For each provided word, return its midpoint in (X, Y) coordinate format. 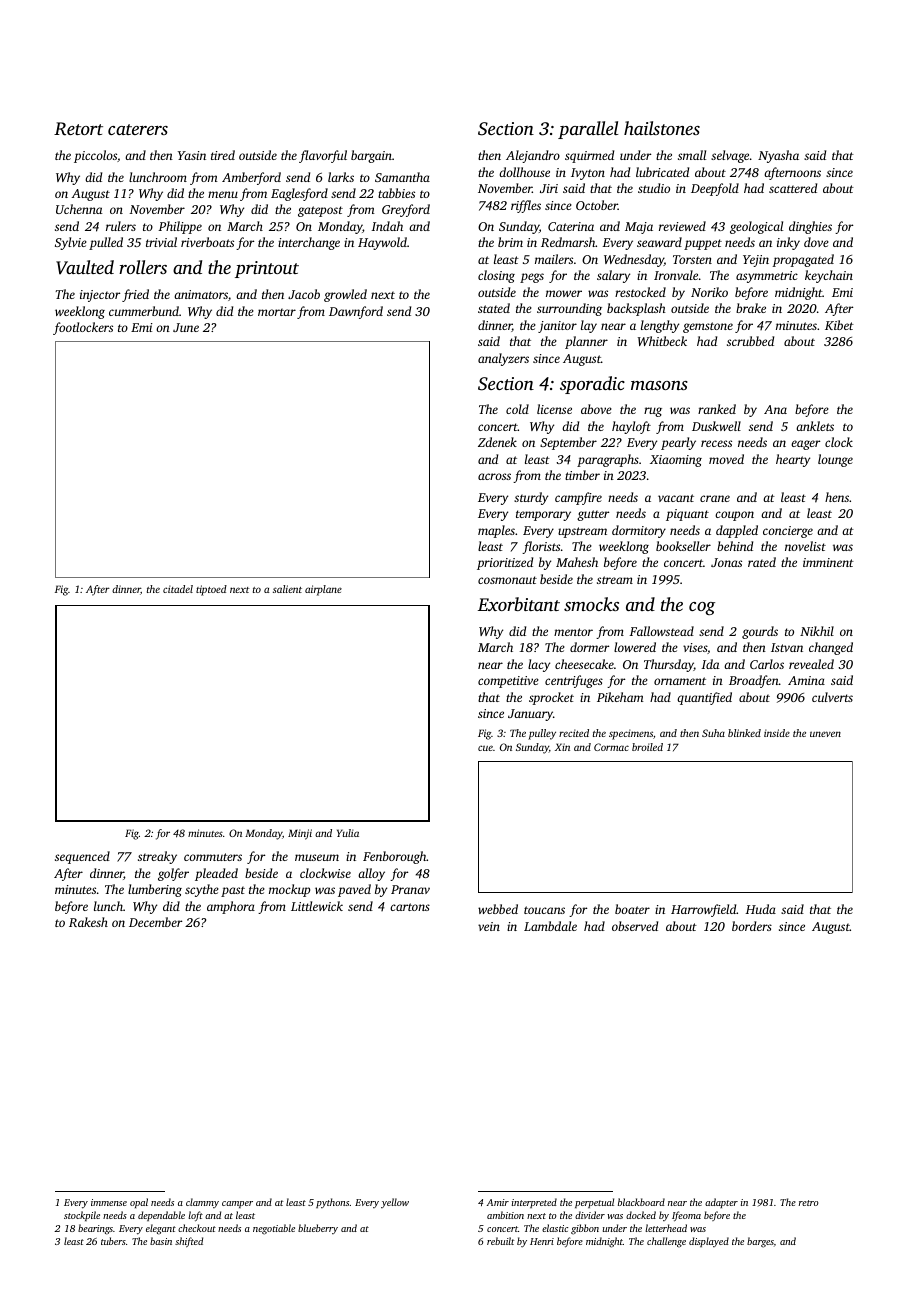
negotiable (274, 1229)
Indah (387, 226)
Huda (760, 909)
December (155, 922)
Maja (639, 228)
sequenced (82, 857)
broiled (647, 747)
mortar (277, 312)
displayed (709, 1242)
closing (496, 276)
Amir (498, 1202)
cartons (410, 907)
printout (267, 269)
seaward (659, 242)
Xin (562, 747)
